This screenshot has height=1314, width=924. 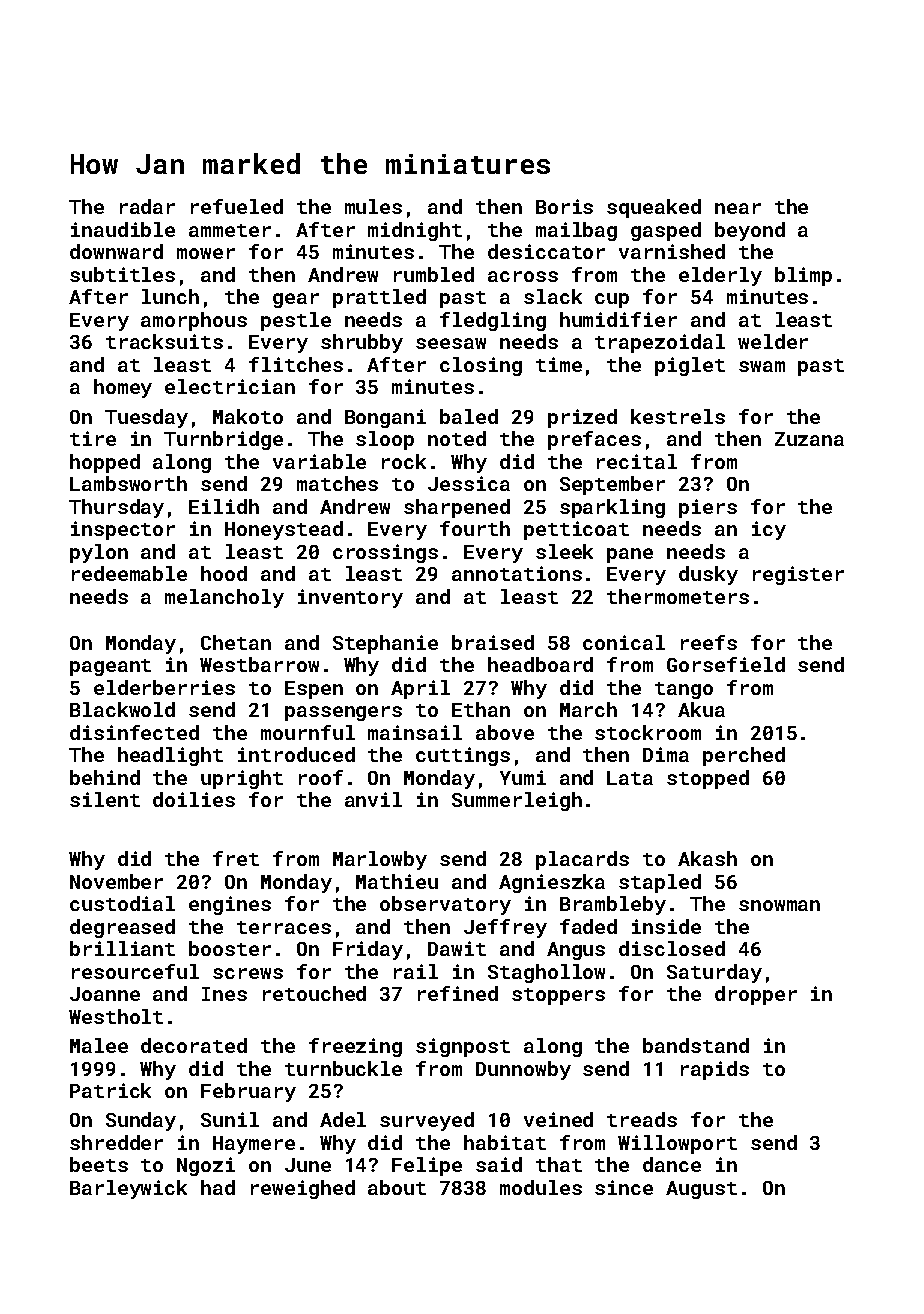 I want to click on silent, so click(x=105, y=799).
